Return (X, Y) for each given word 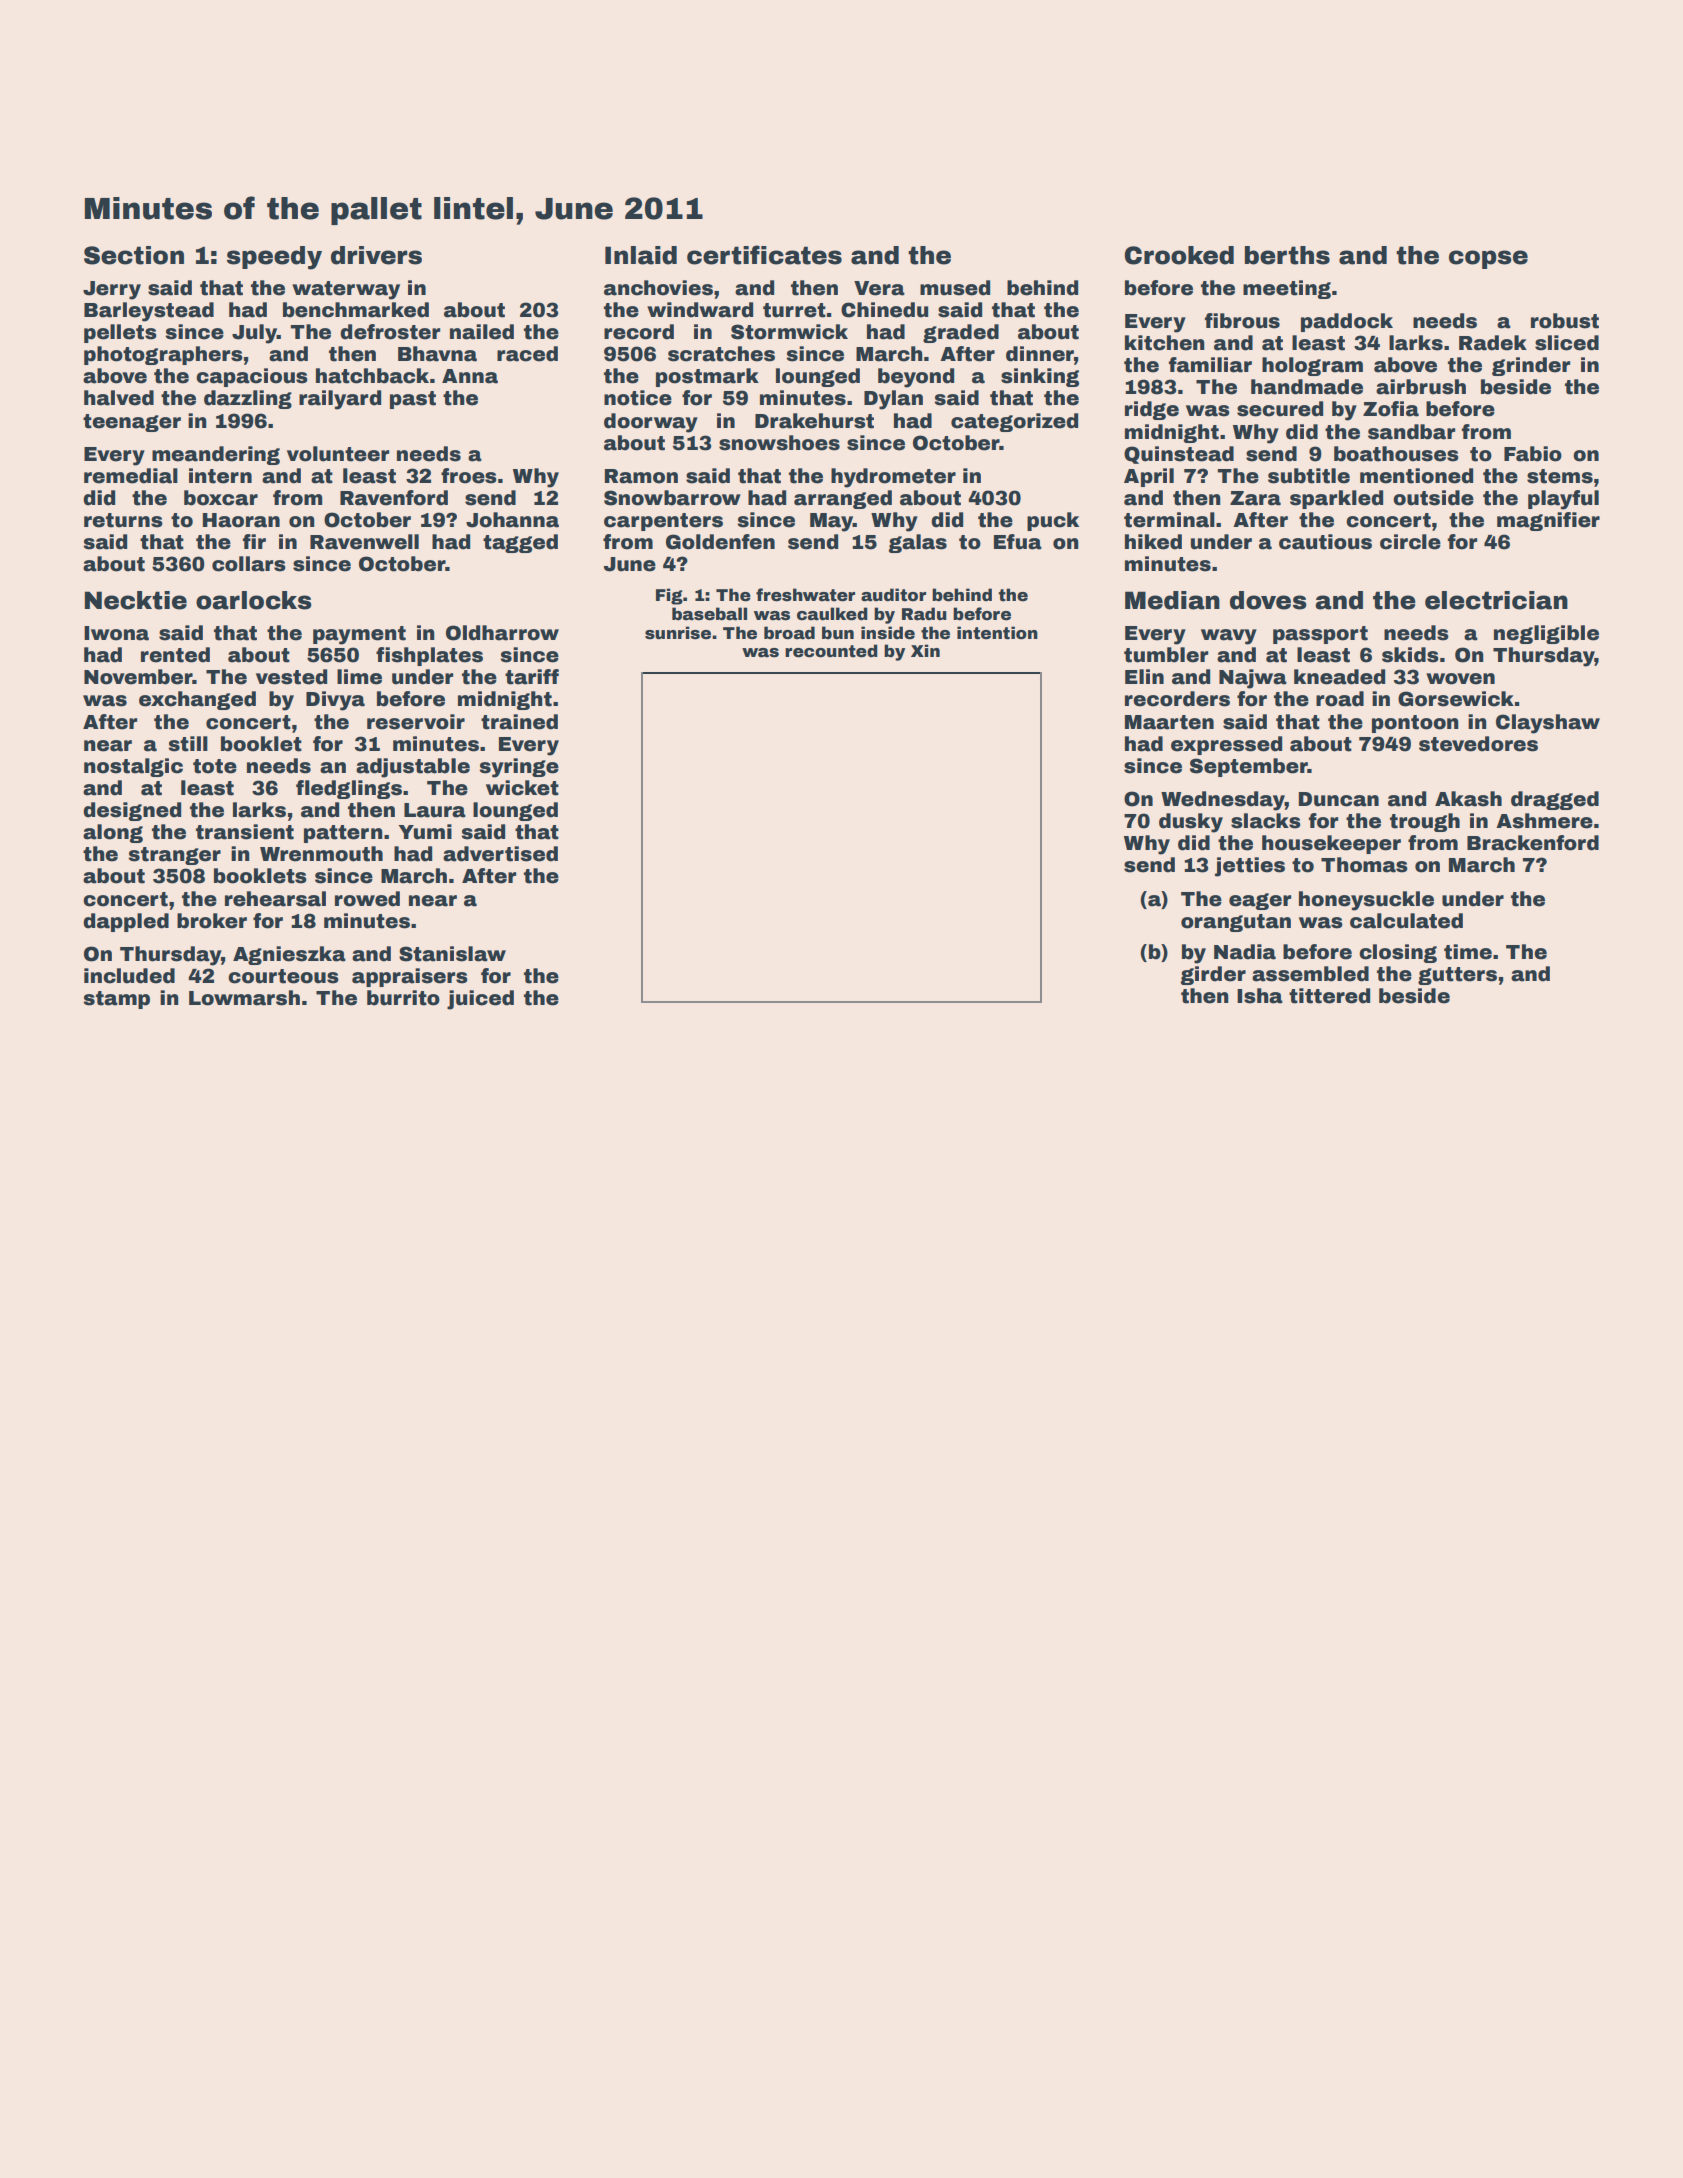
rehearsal (275, 899)
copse (1488, 259)
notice (638, 398)
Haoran (241, 520)
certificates (764, 255)
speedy (274, 258)
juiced (480, 1000)
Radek (1493, 343)
